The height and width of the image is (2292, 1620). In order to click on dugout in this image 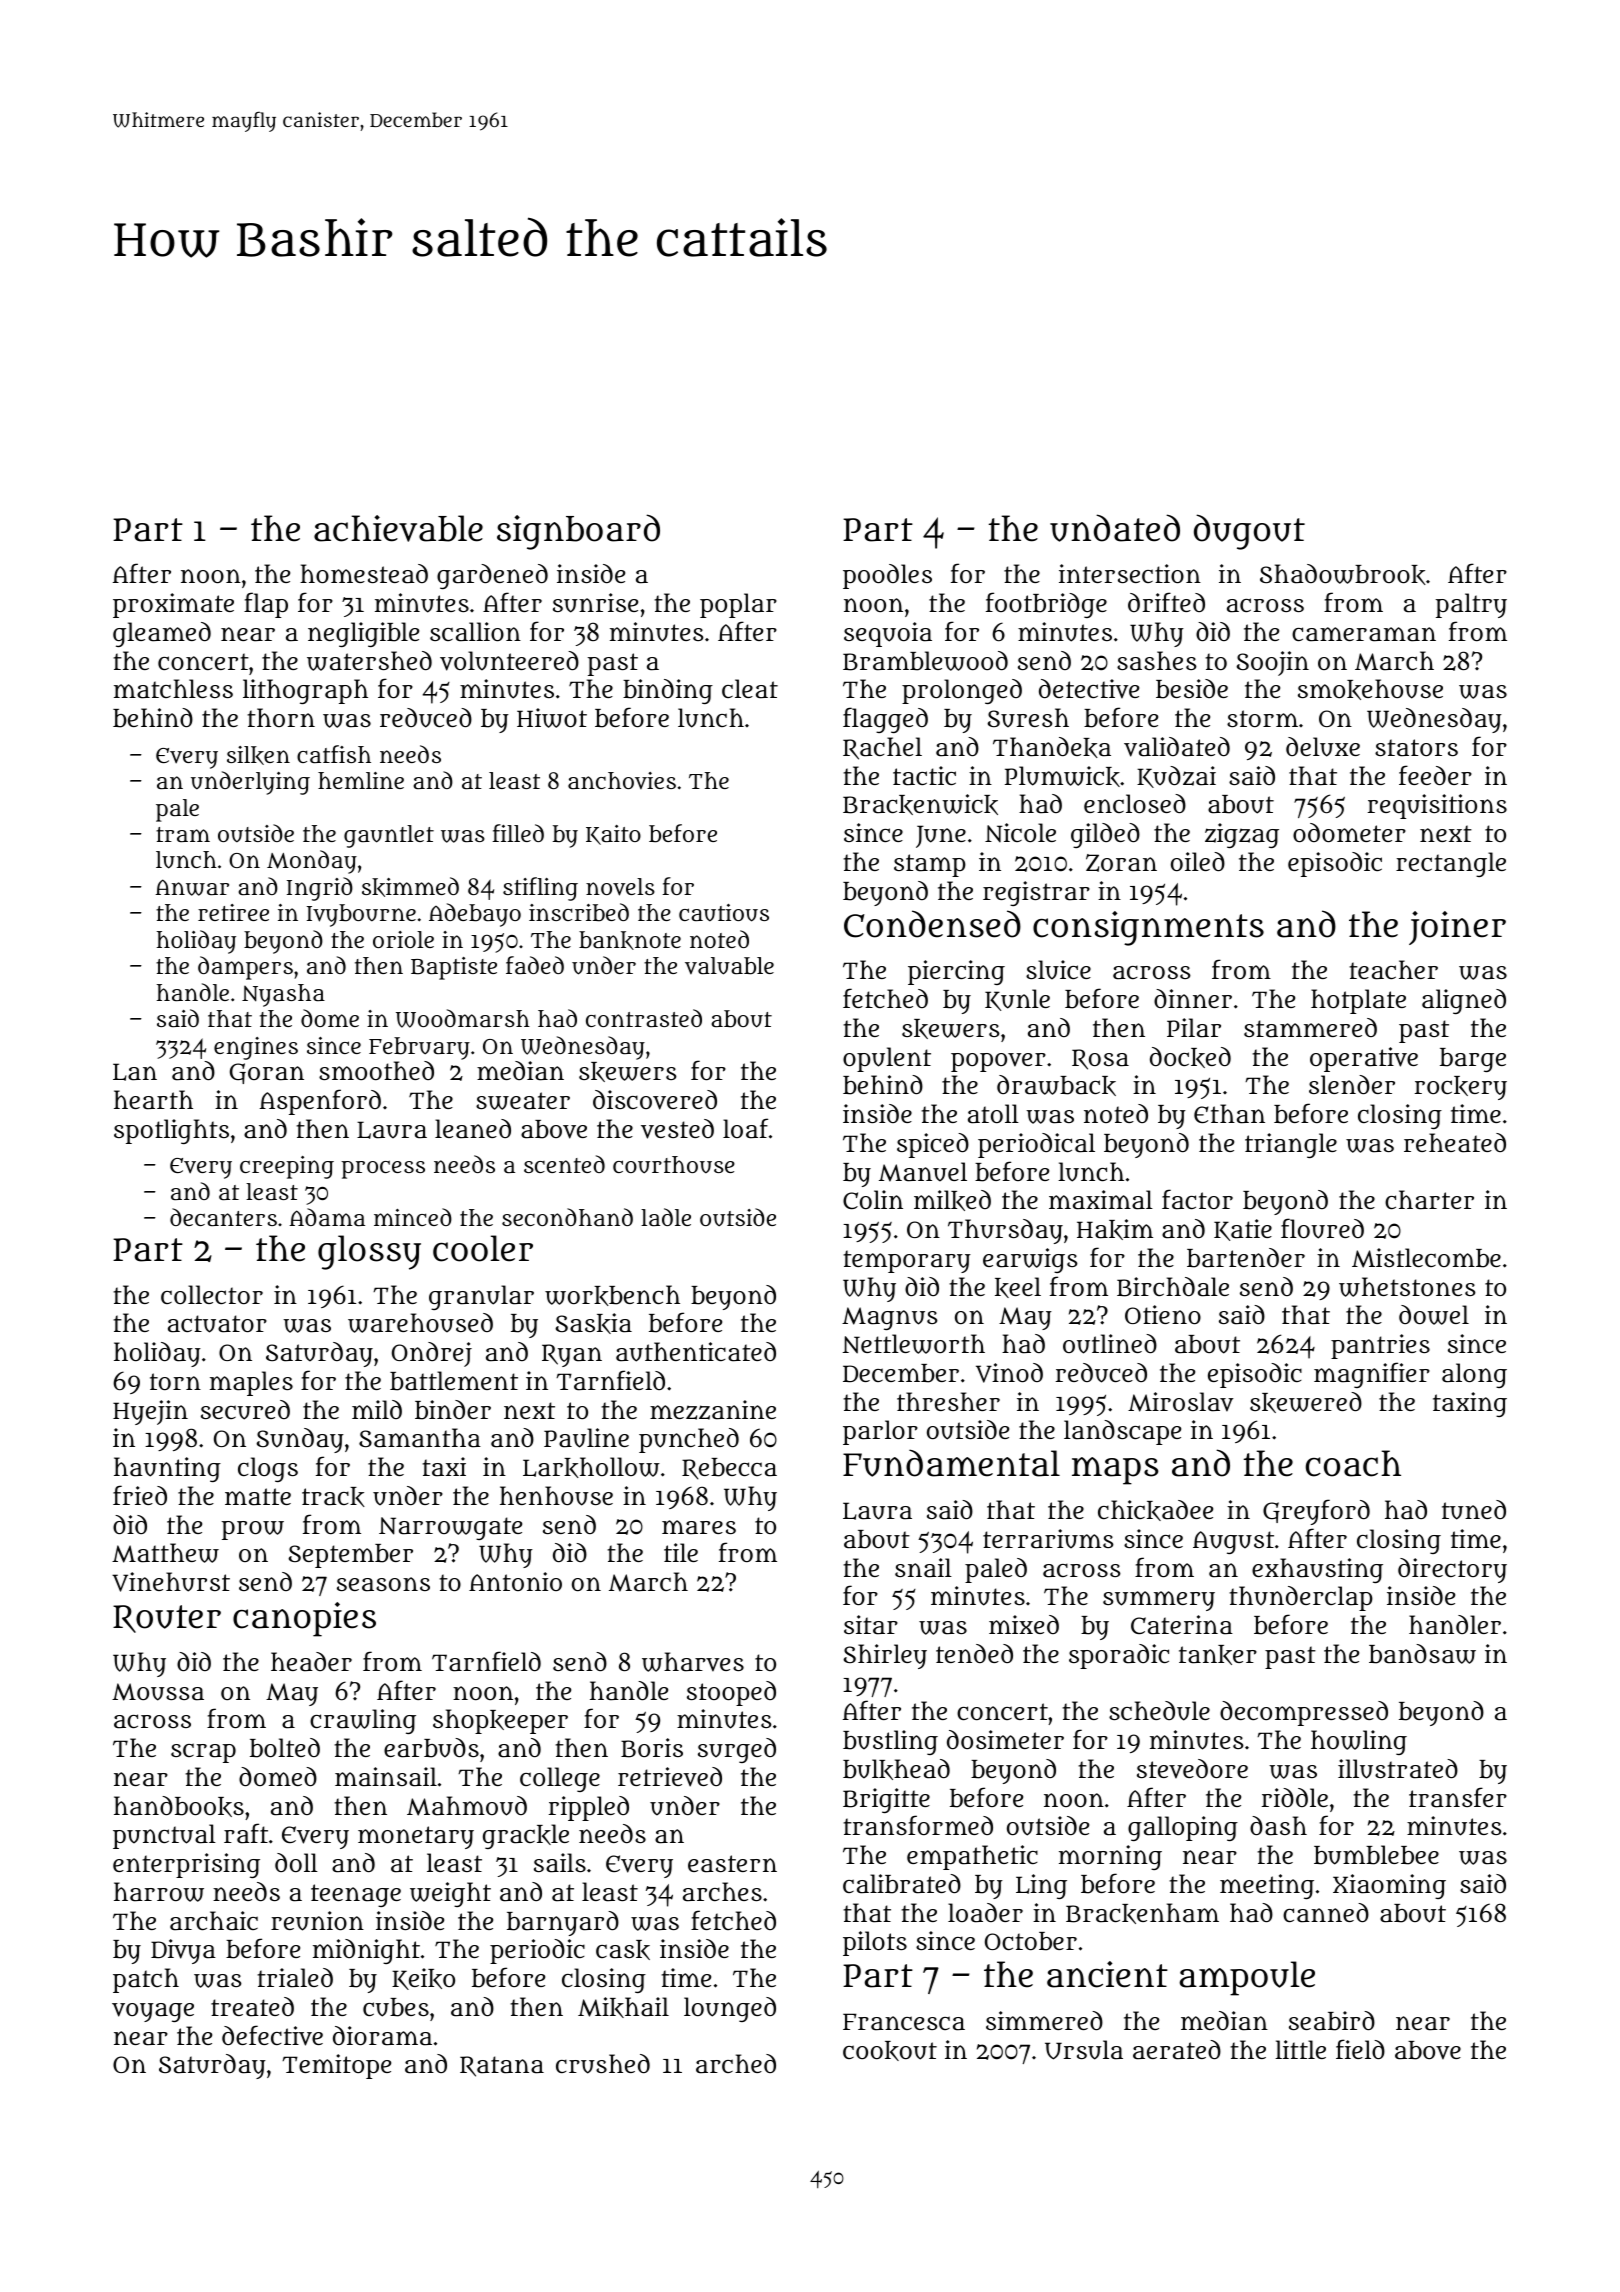, I will do `click(1249, 532)`.
